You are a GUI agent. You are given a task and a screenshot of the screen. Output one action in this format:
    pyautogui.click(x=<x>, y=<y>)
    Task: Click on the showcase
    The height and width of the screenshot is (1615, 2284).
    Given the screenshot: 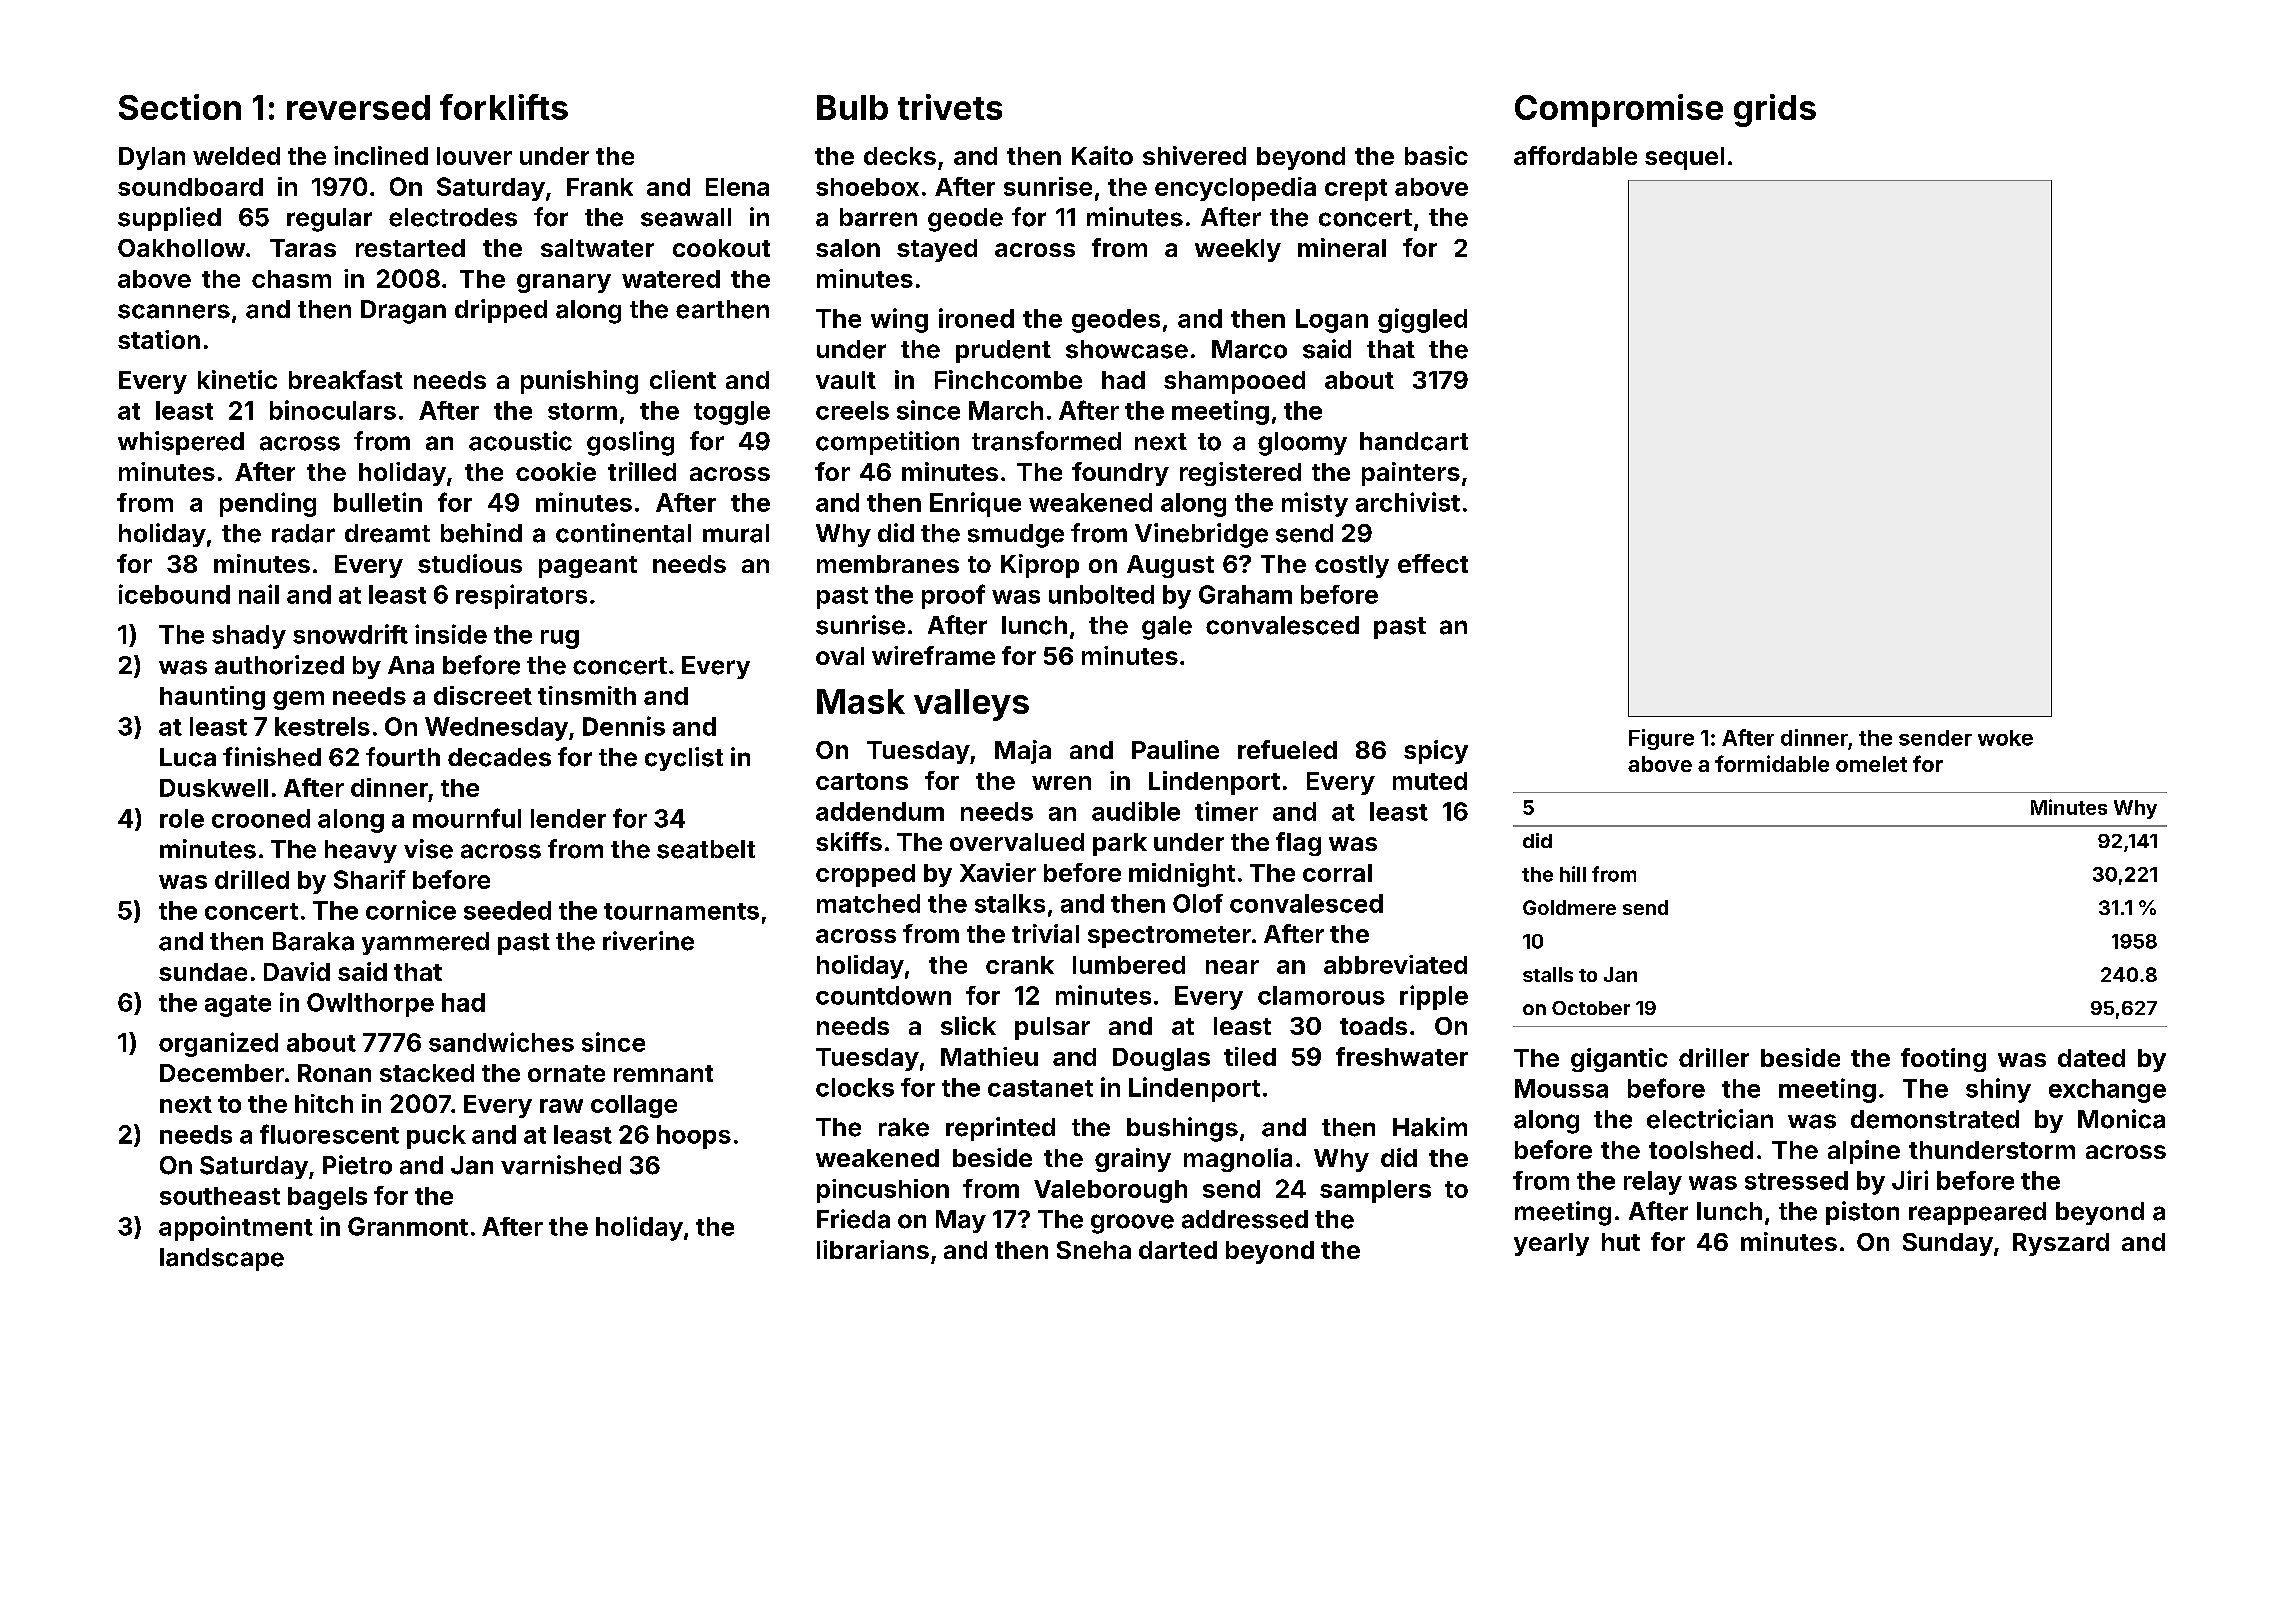 What is the action you would take?
    pyautogui.click(x=1127, y=349)
